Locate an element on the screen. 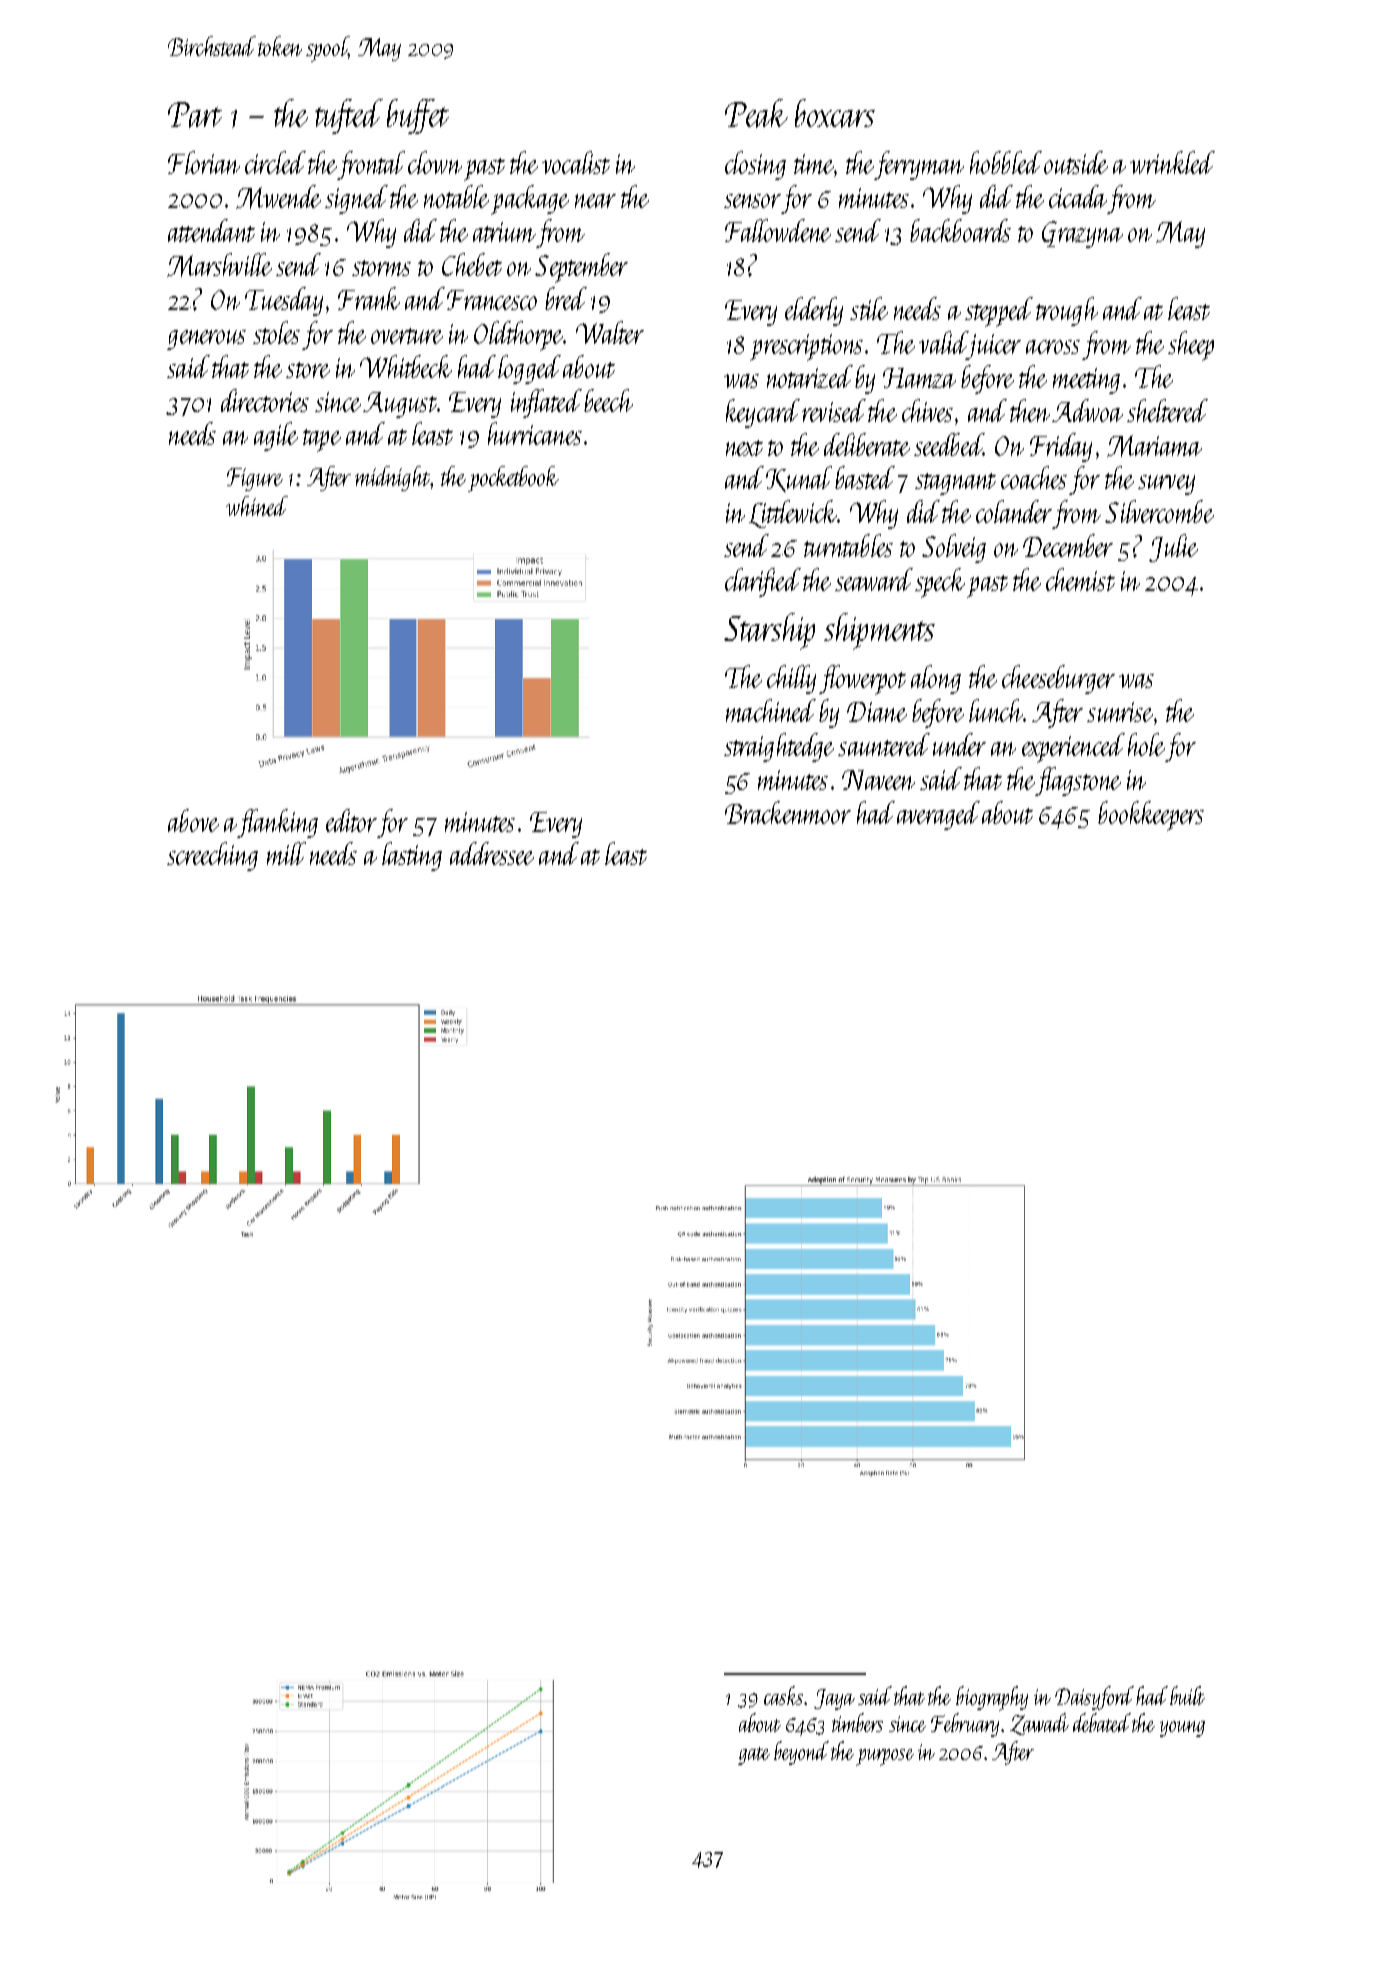 The width and height of the screenshot is (1386, 1969). hobbled is located at coordinates (1006, 162).
